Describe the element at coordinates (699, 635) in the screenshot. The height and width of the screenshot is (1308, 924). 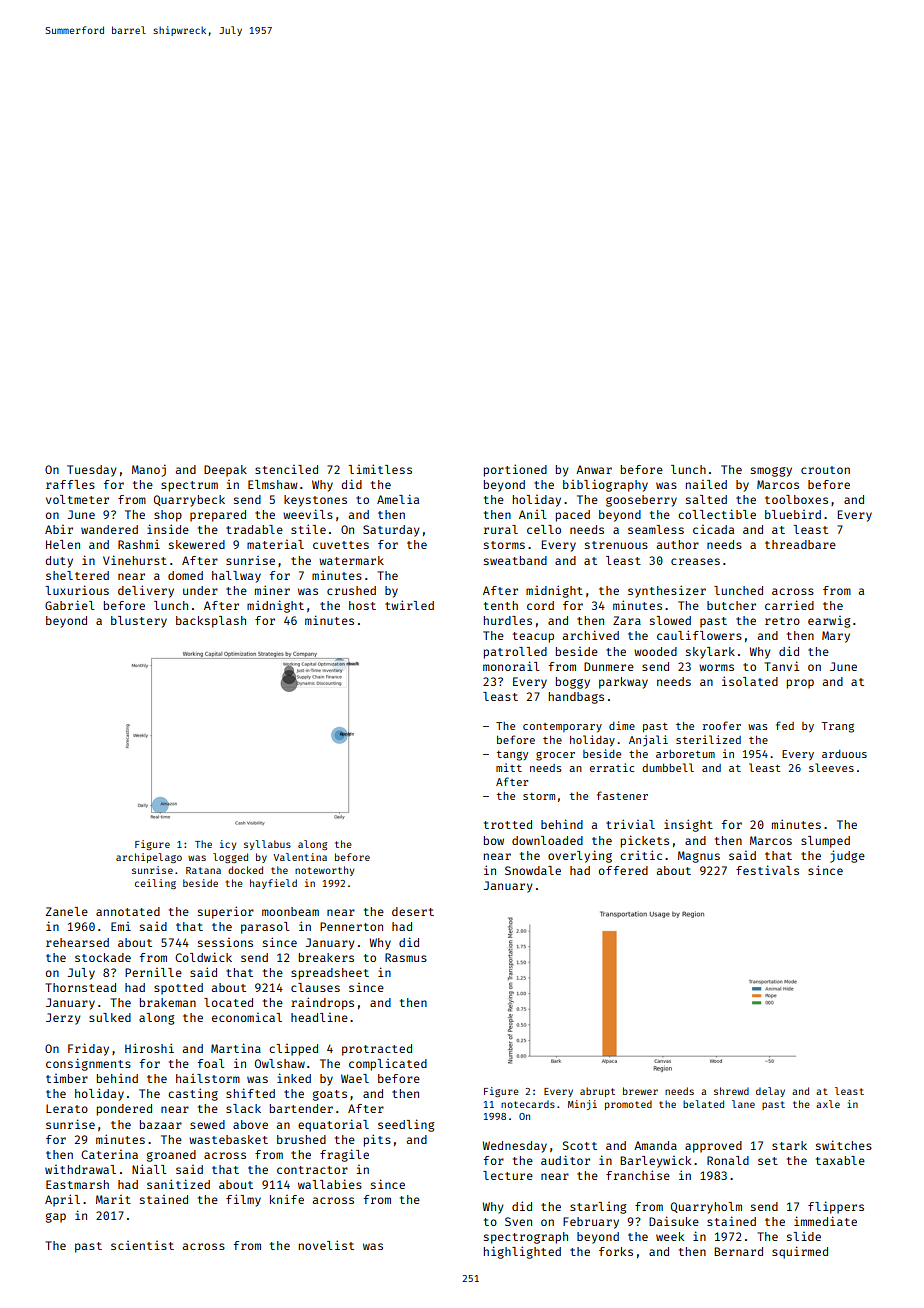
I see `cauliflowers` at that location.
